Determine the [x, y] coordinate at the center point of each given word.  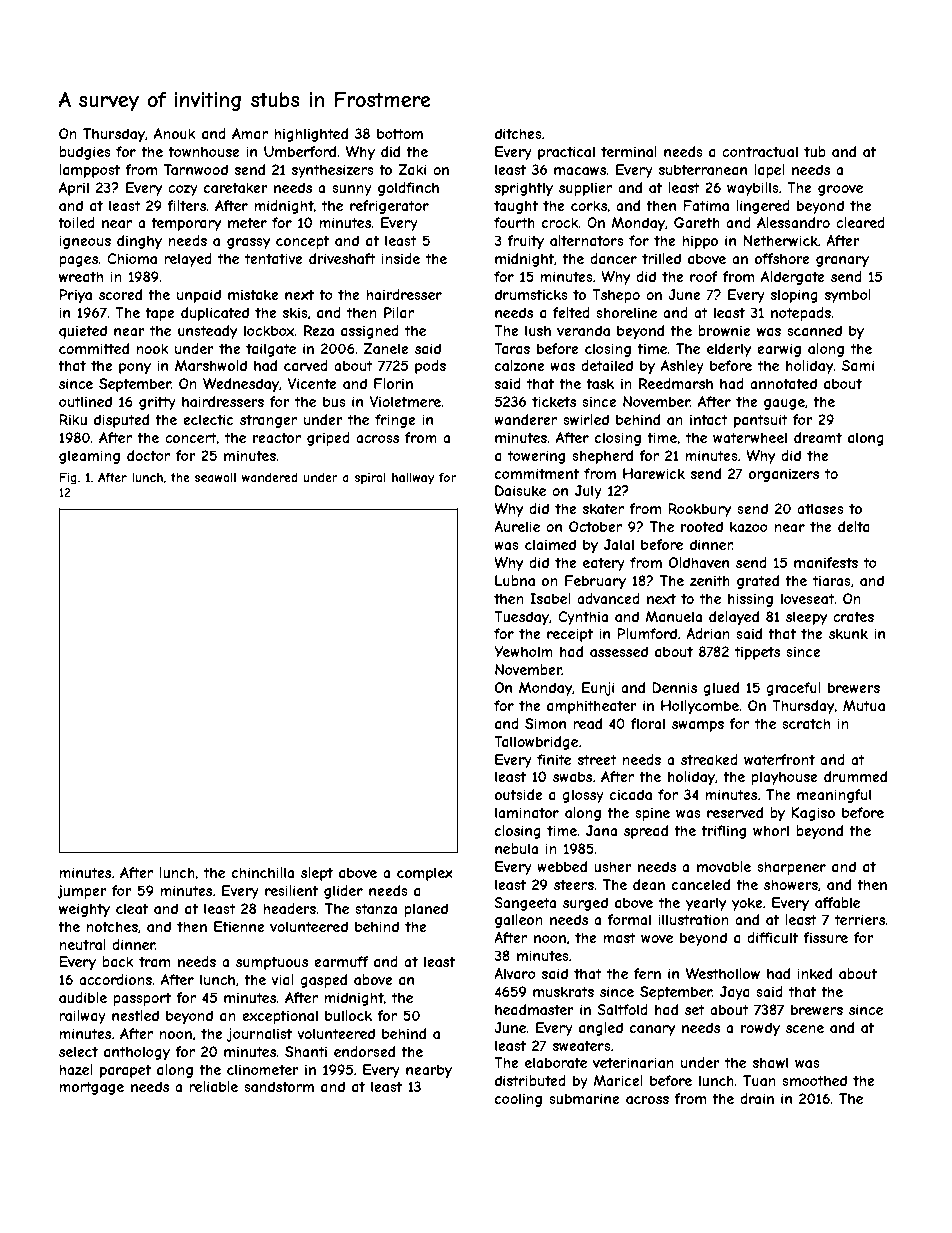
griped [328, 439]
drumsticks [531, 294]
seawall [215, 477]
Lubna [515, 580]
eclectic [208, 419]
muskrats [563, 991]
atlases [820, 508]
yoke [747, 904]
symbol [848, 296]
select [78, 1051]
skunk [848, 633]
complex [425, 874]
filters [186, 205]
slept [317, 874]
